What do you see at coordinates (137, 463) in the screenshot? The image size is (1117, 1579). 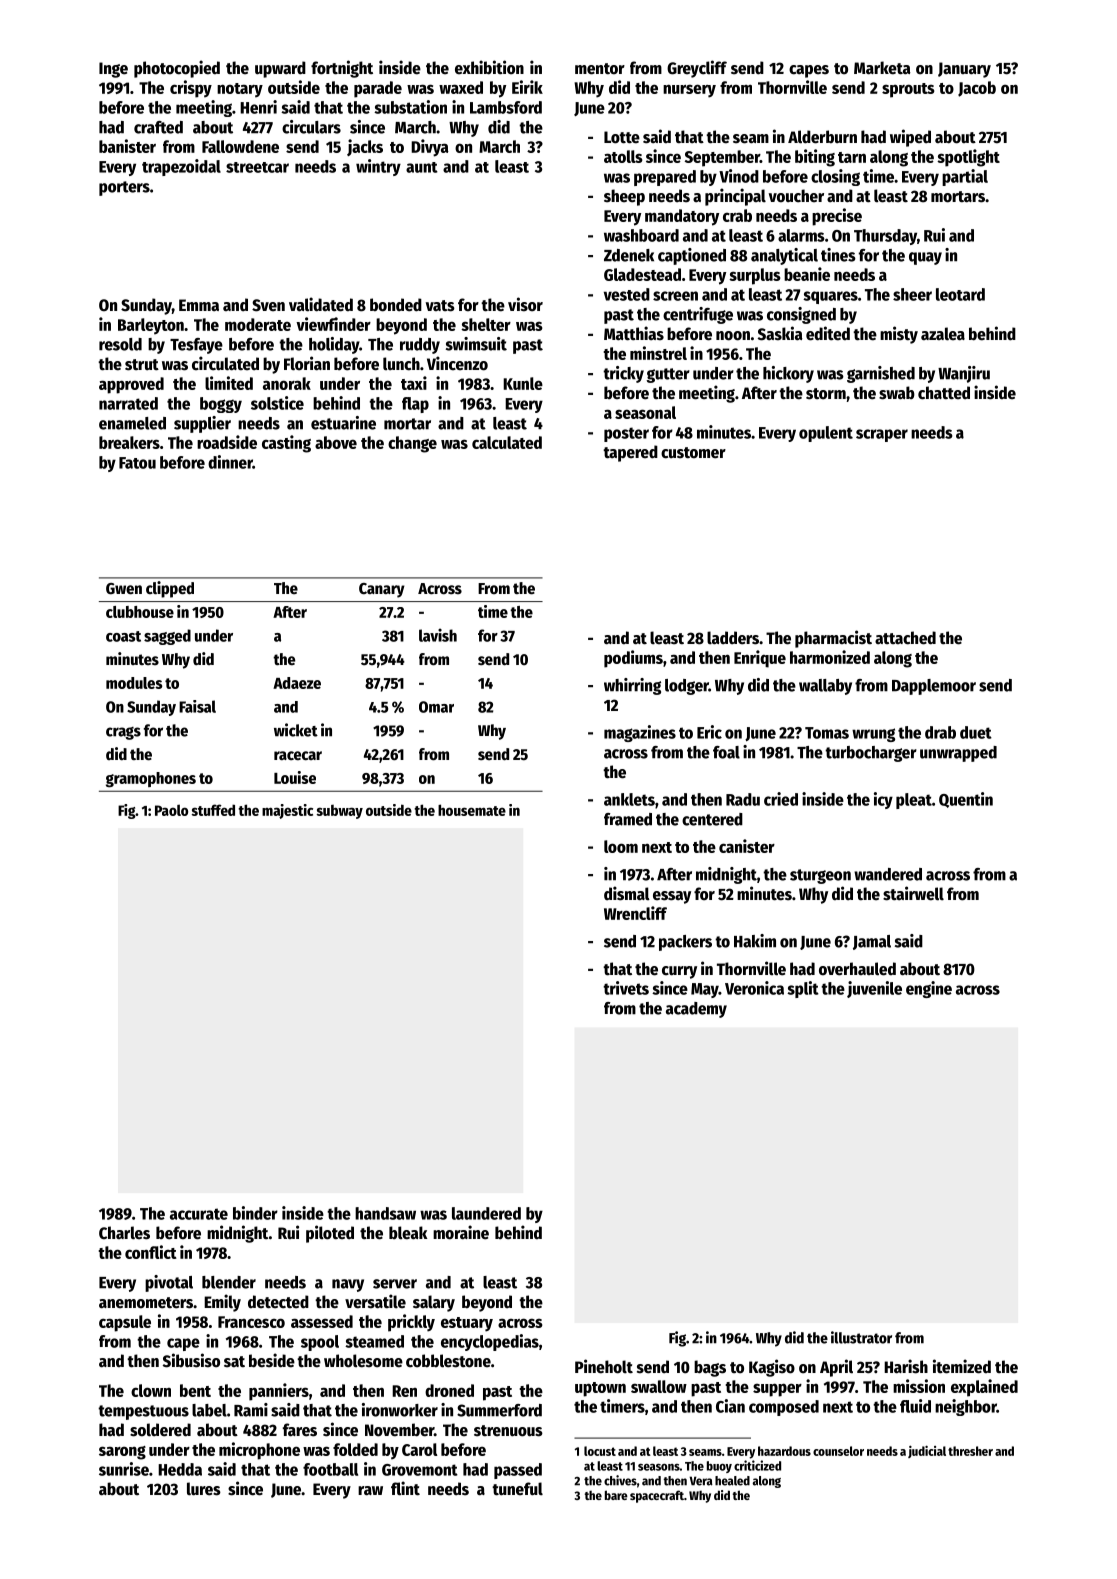 I see `Fatou` at bounding box center [137, 463].
